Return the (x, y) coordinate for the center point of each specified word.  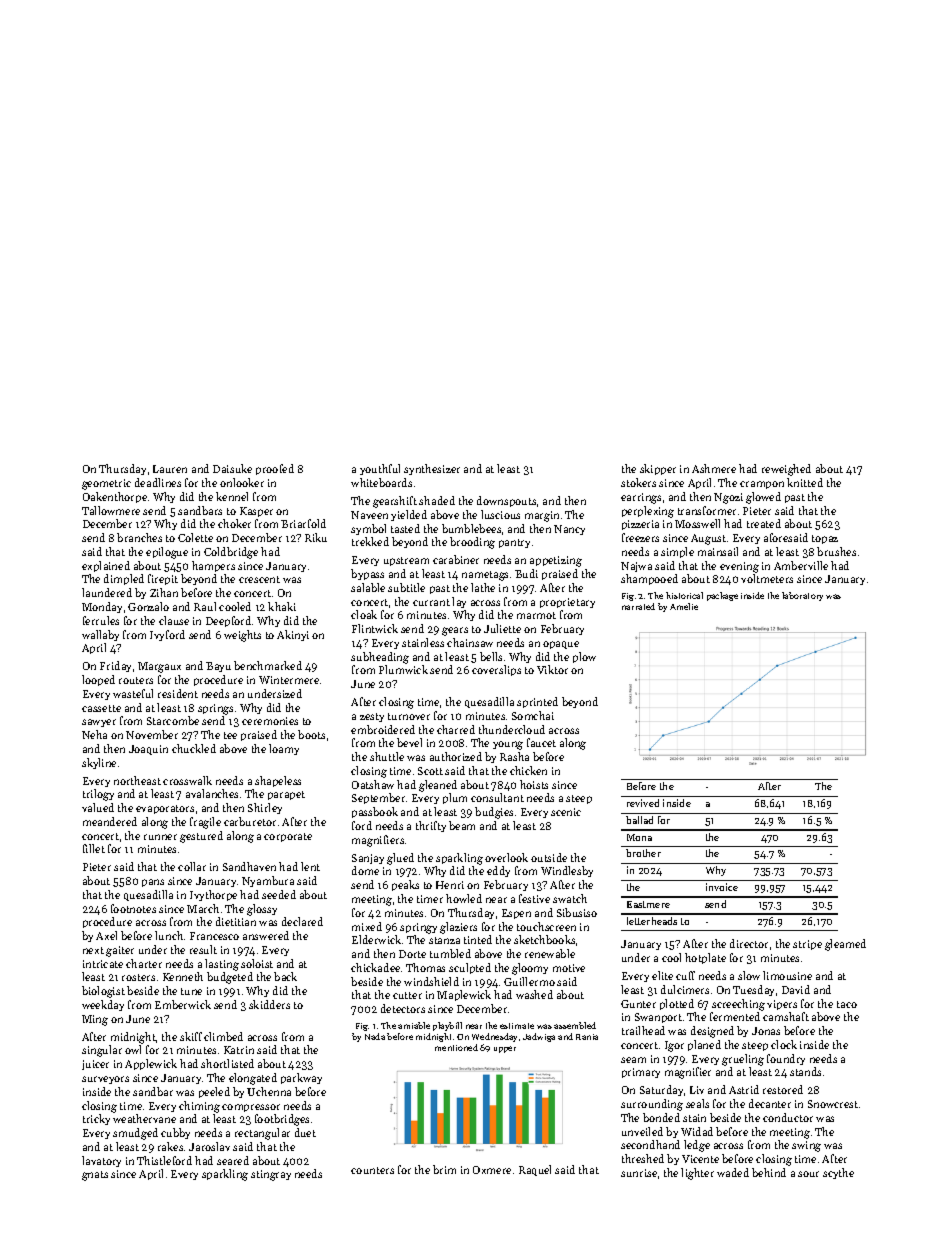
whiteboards (381, 482)
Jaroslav (209, 1146)
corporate (288, 837)
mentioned (456, 1047)
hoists (534, 784)
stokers (638, 482)
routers (136, 680)
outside (549, 857)
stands (805, 1071)
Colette (195, 537)
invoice (722, 887)
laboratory (802, 596)
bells (491, 656)
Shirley (265, 808)
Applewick (151, 1064)
